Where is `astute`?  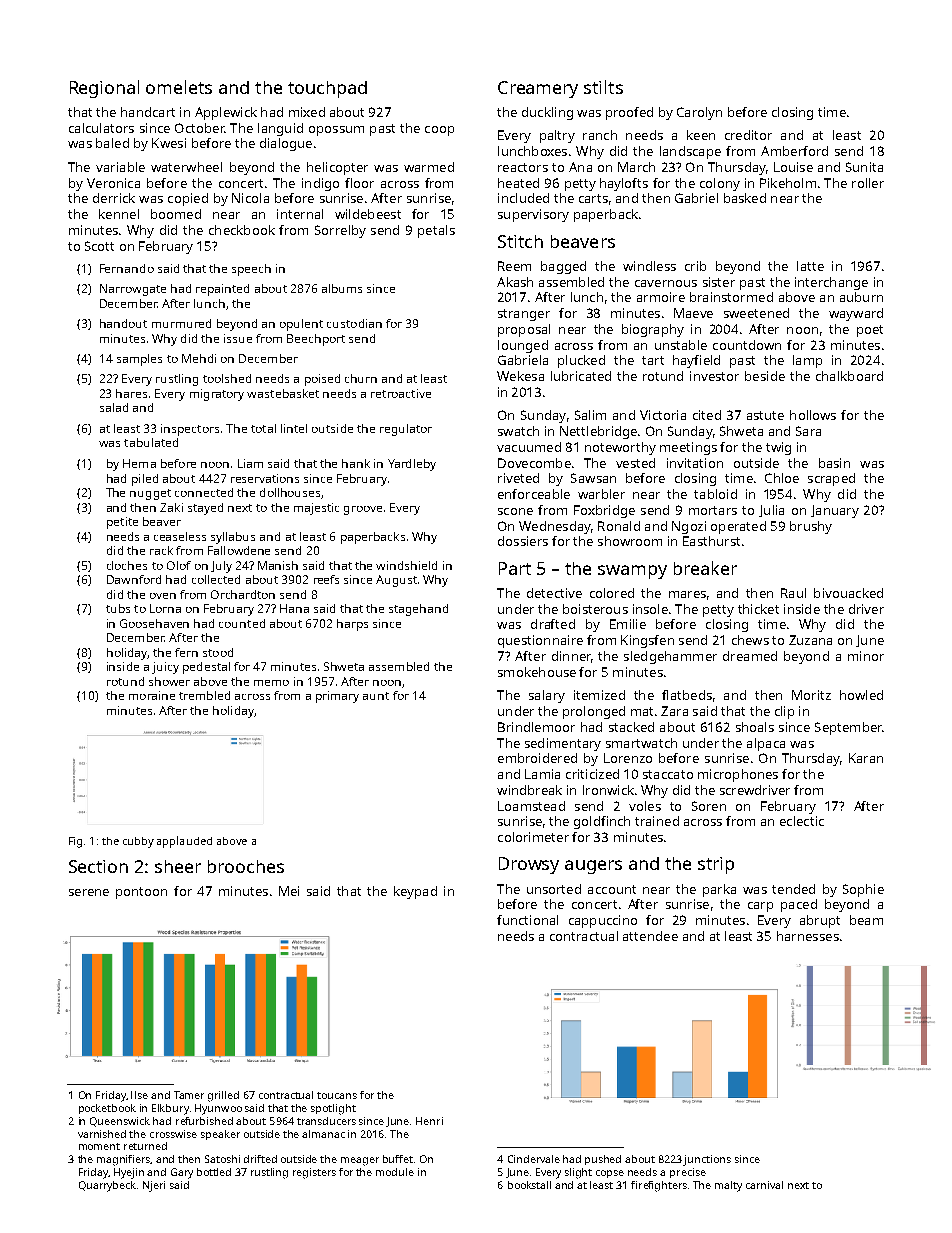
astute is located at coordinates (765, 415).
